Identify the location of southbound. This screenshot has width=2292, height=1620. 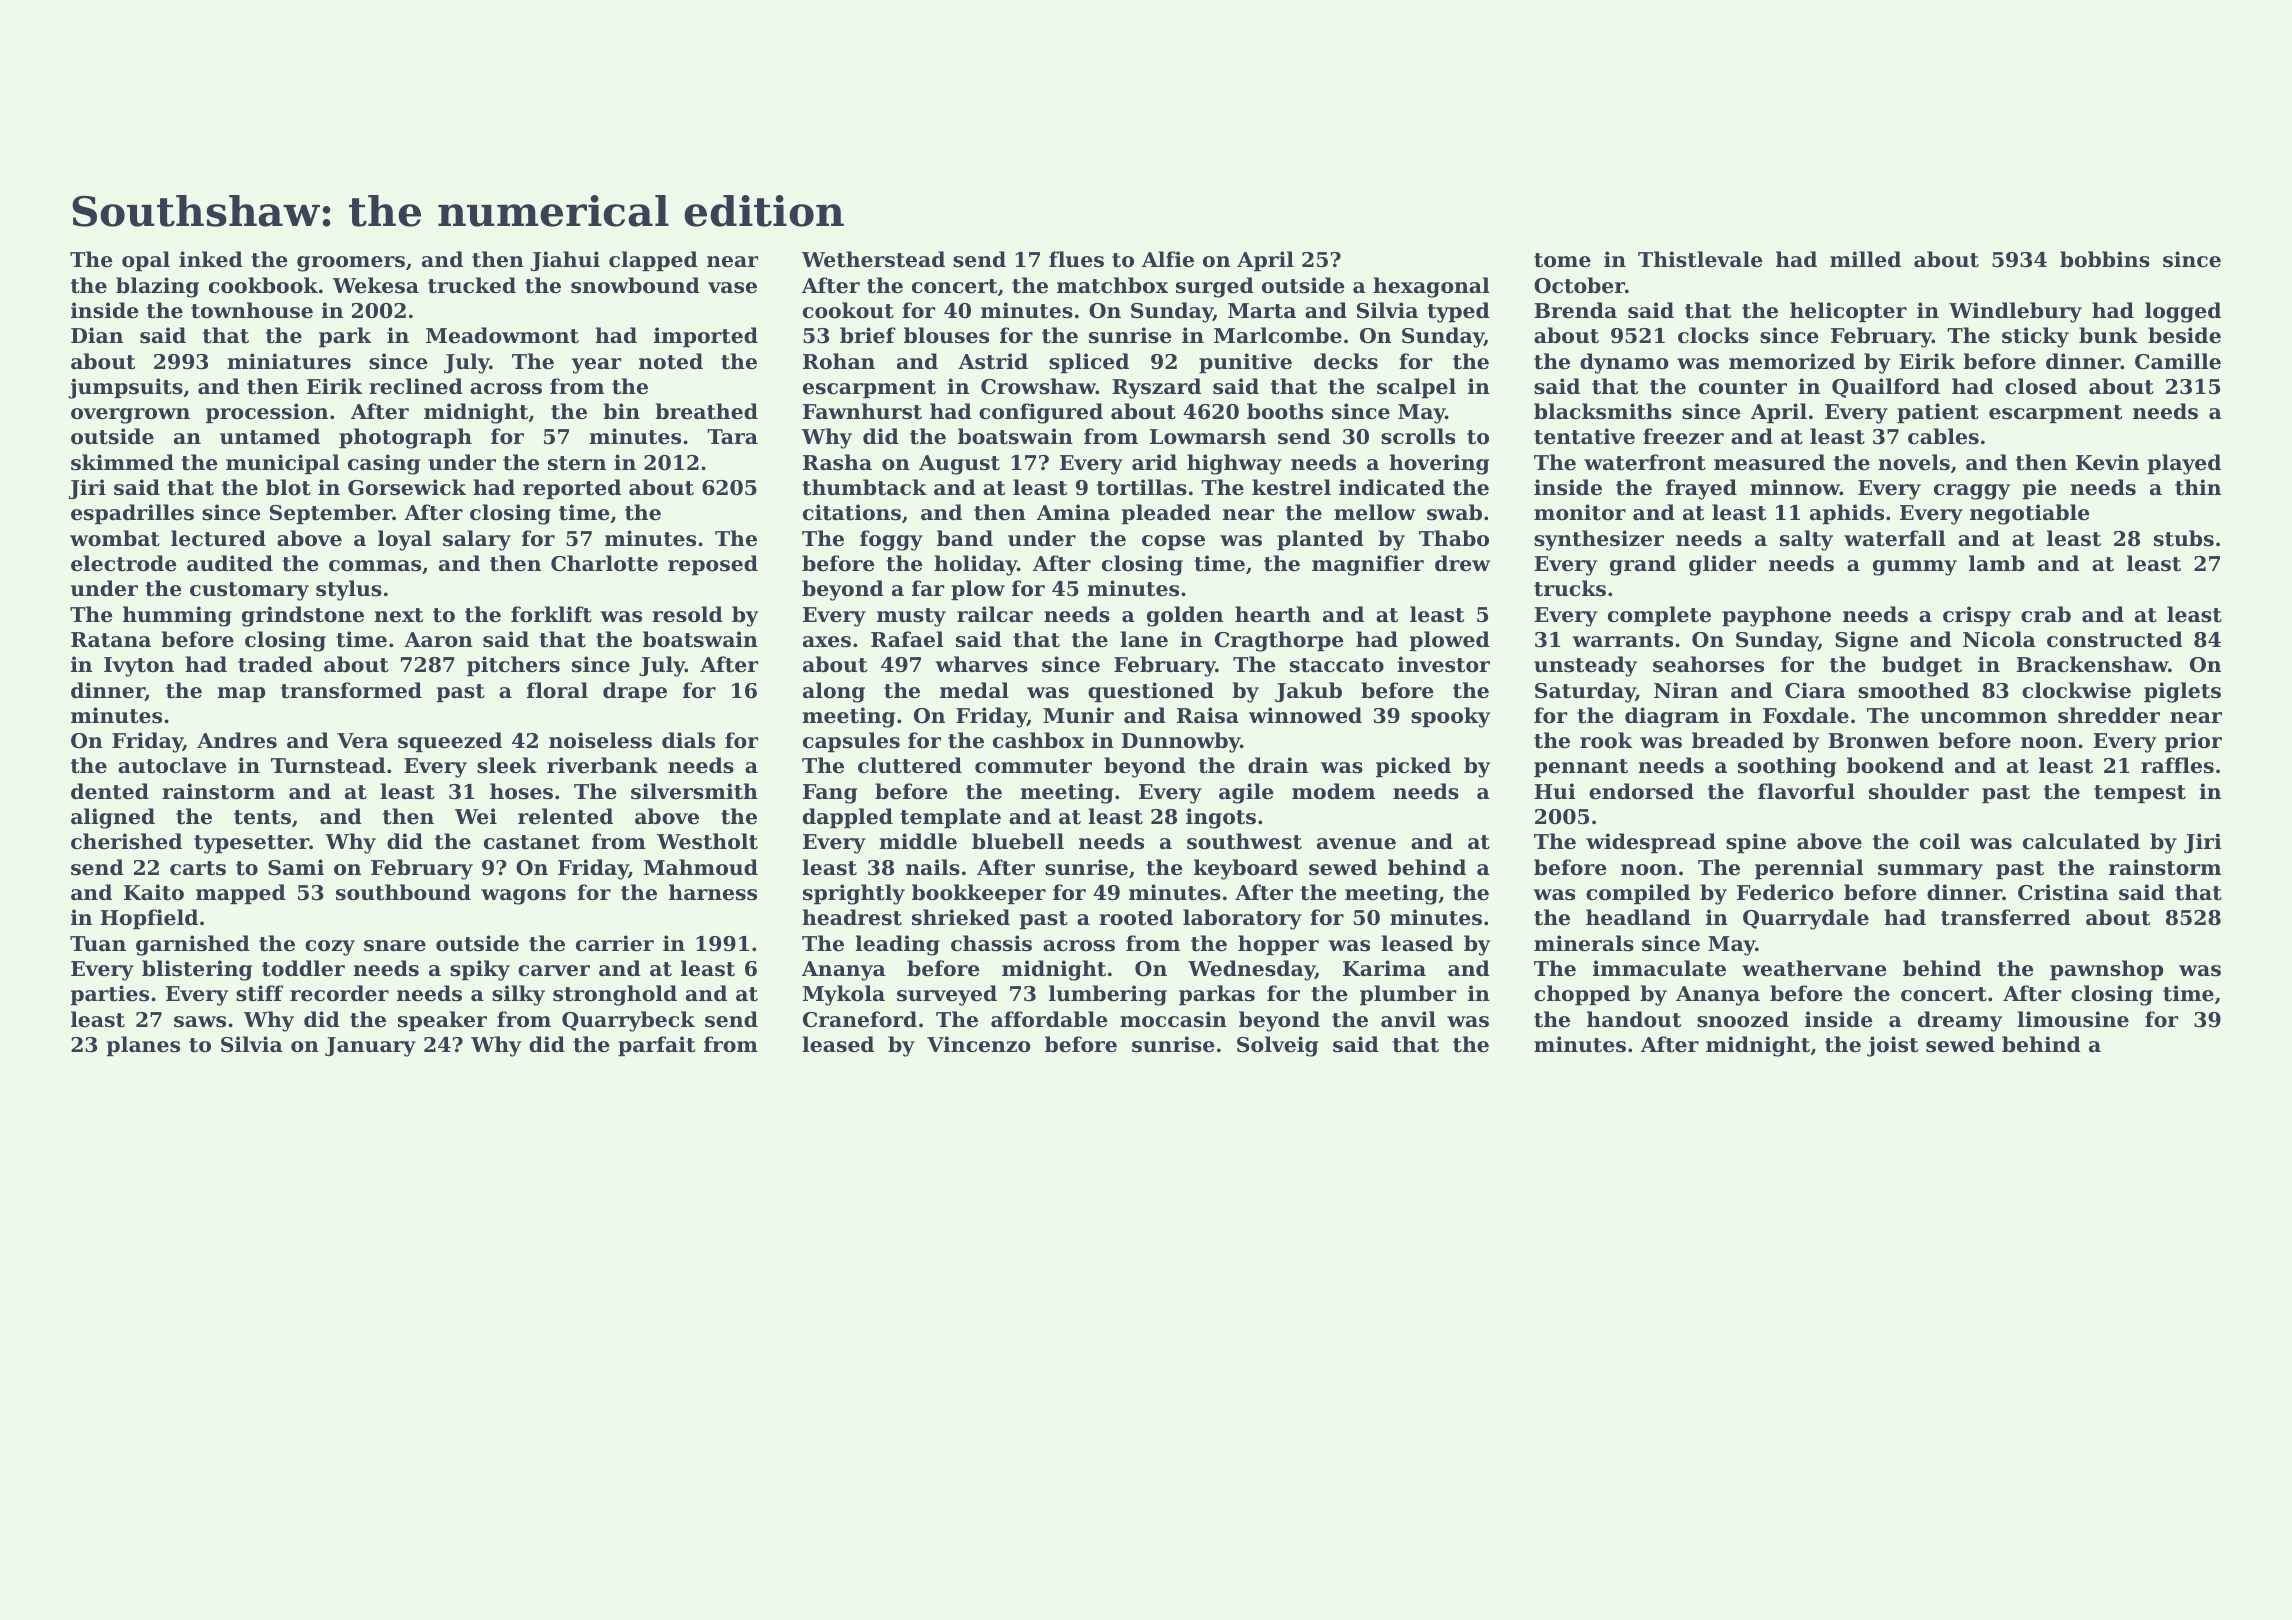
(403, 892).
